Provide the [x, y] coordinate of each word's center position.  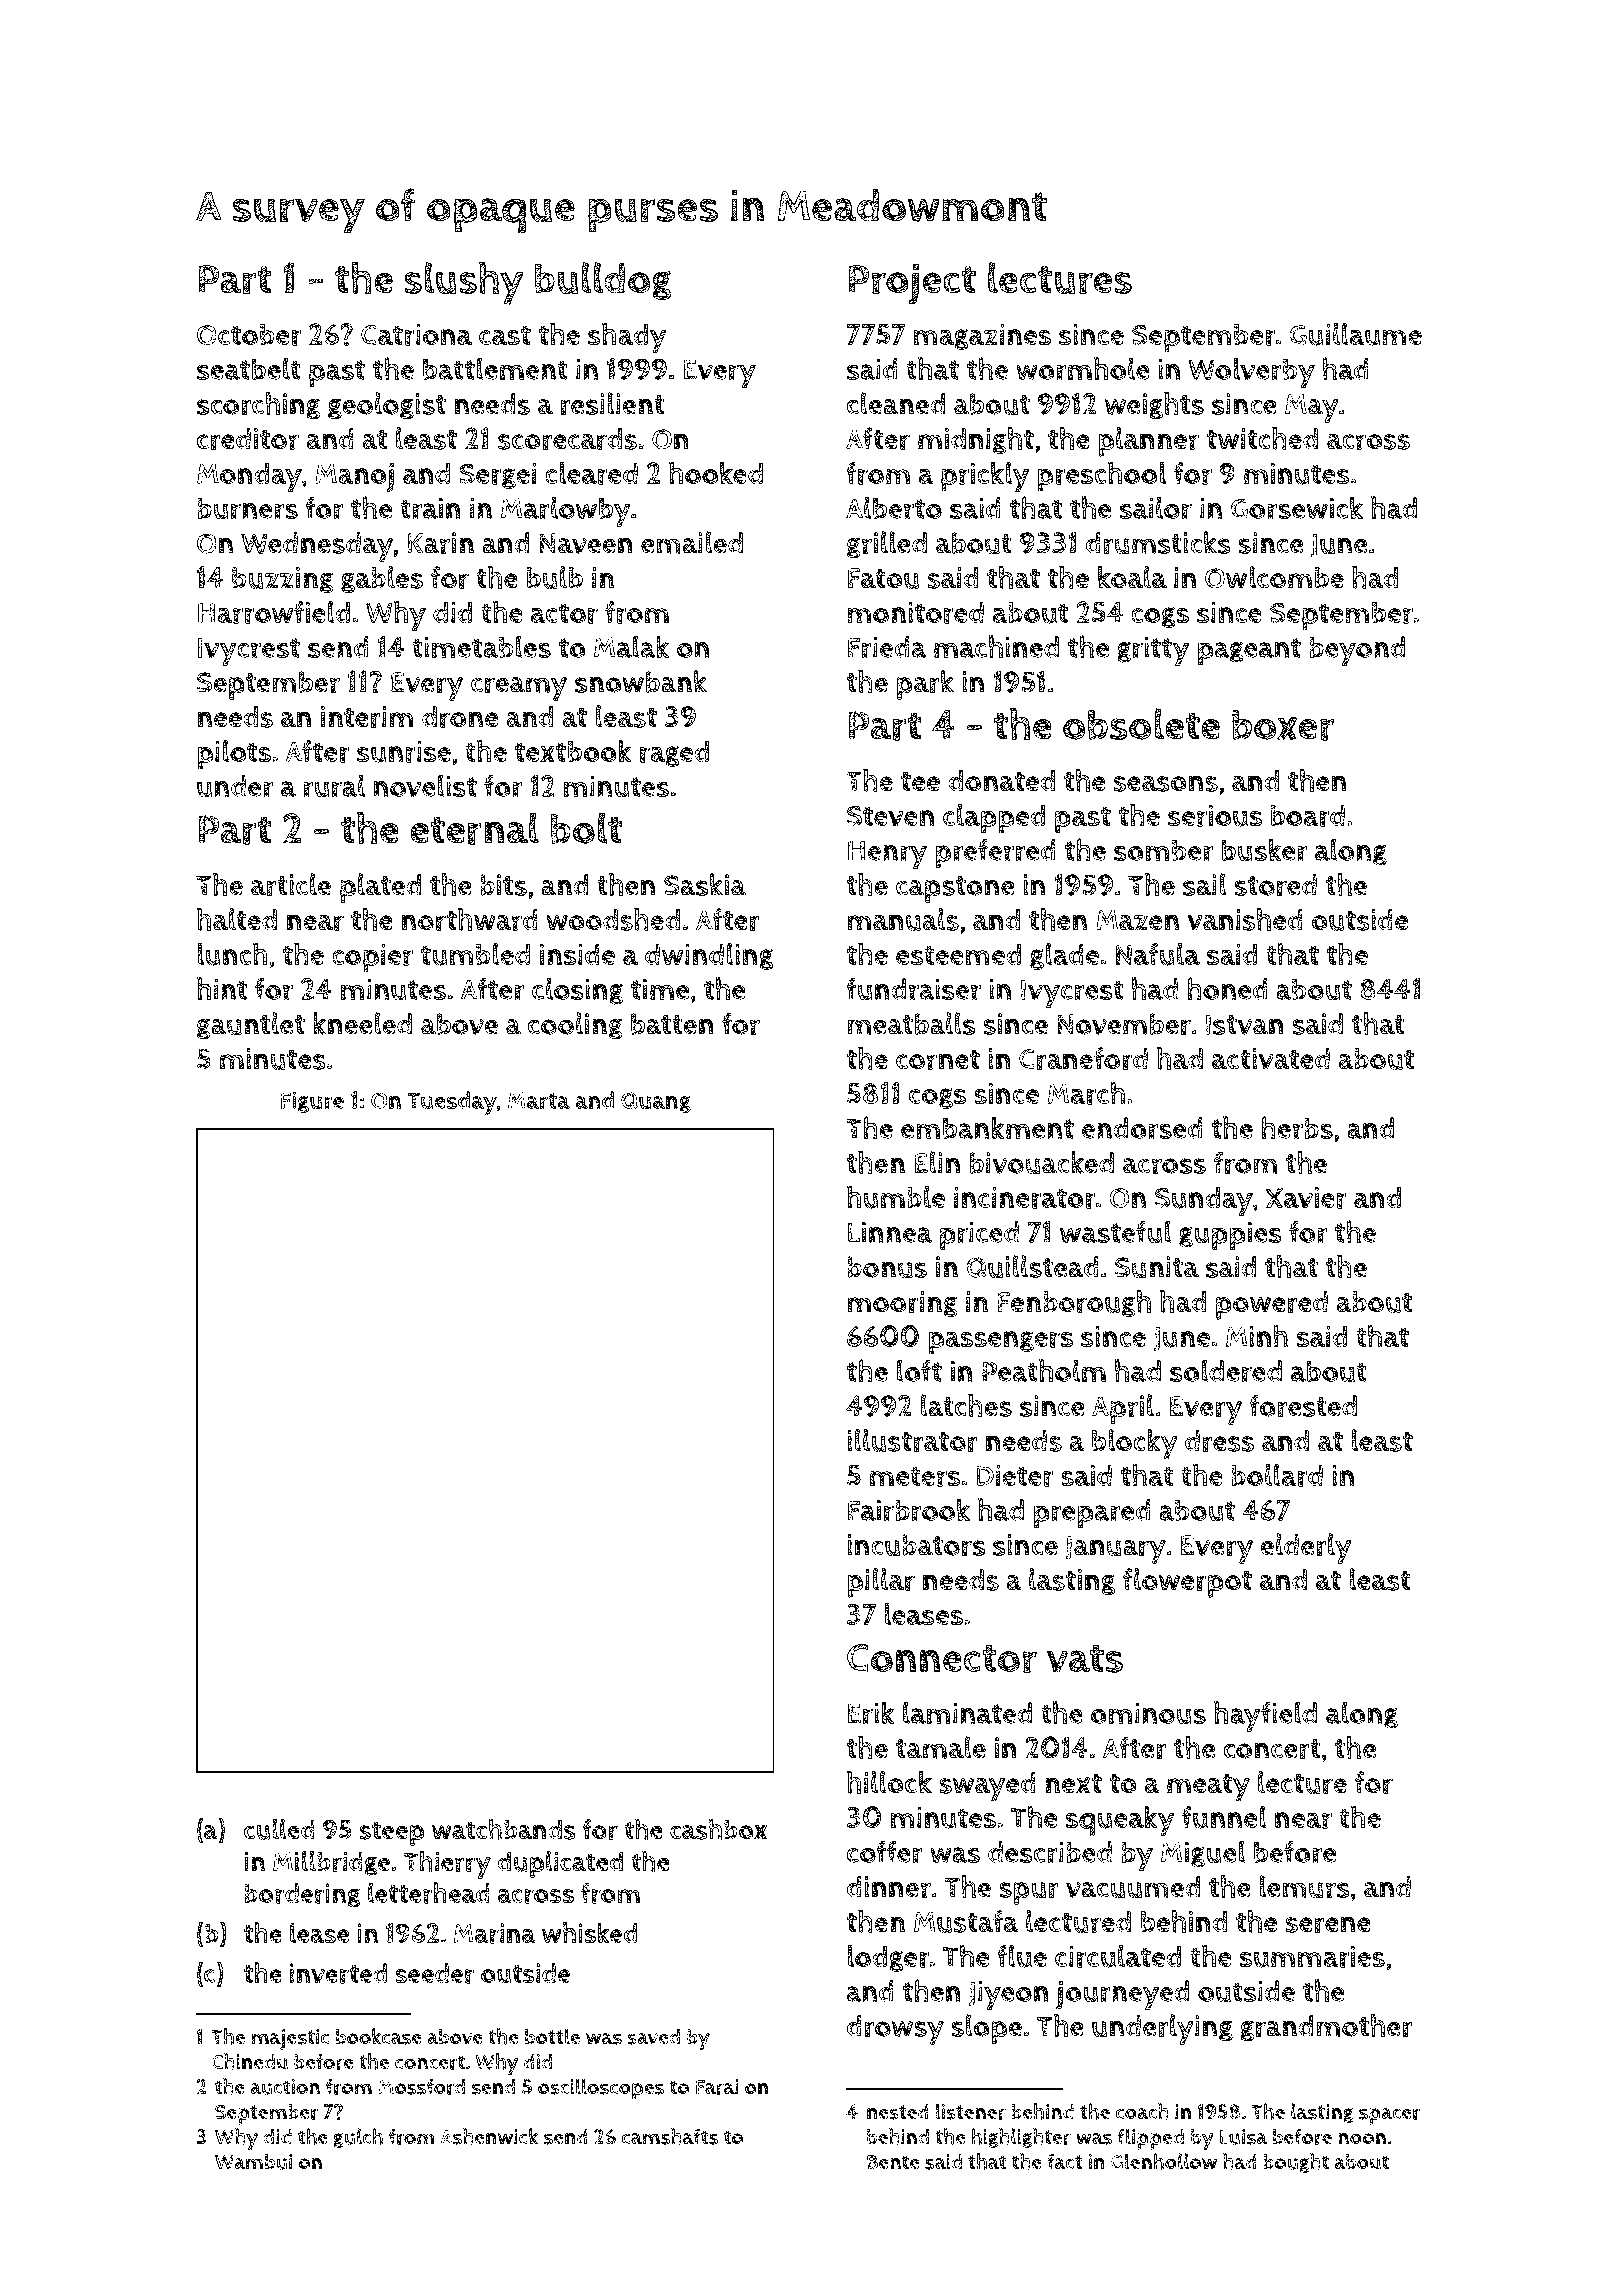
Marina [495, 1933]
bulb [555, 577]
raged [674, 753]
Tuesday [452, 1103]
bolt [586, 828]
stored [1276, 885]
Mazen [1137, 920]
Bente [893, 2162]
